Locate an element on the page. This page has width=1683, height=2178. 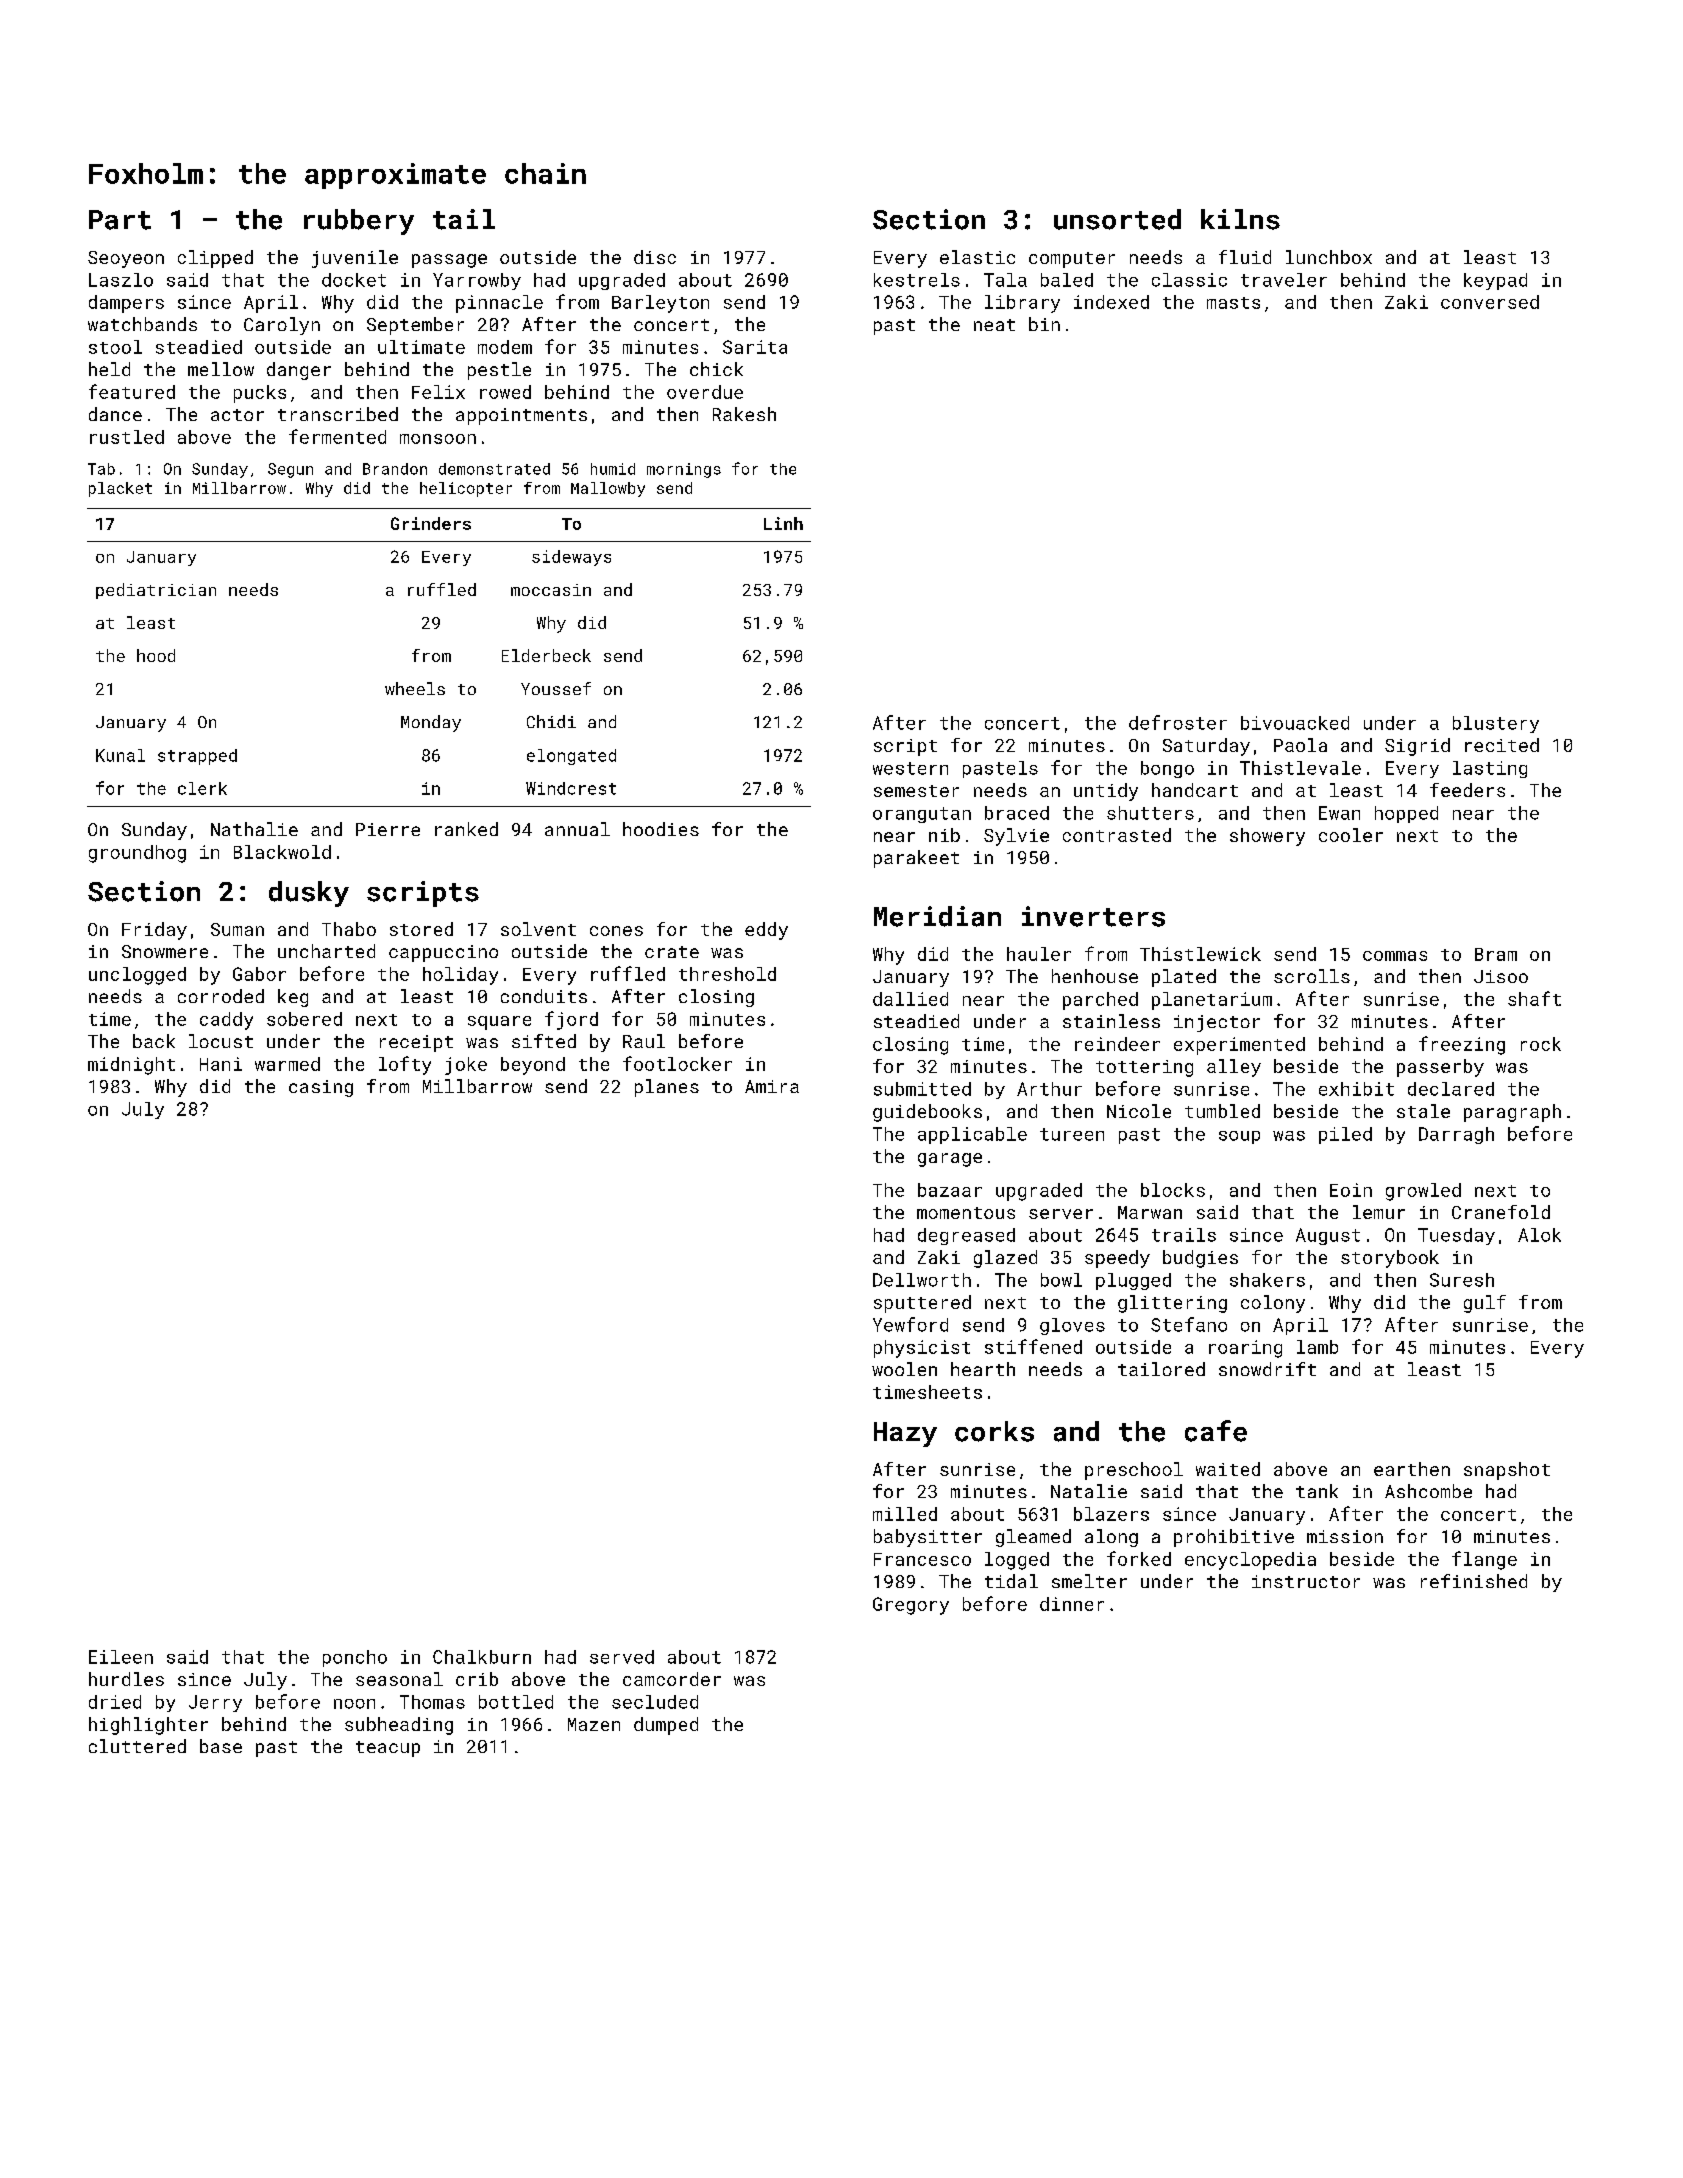
gulf is located at coordinates (1485, 1304).
